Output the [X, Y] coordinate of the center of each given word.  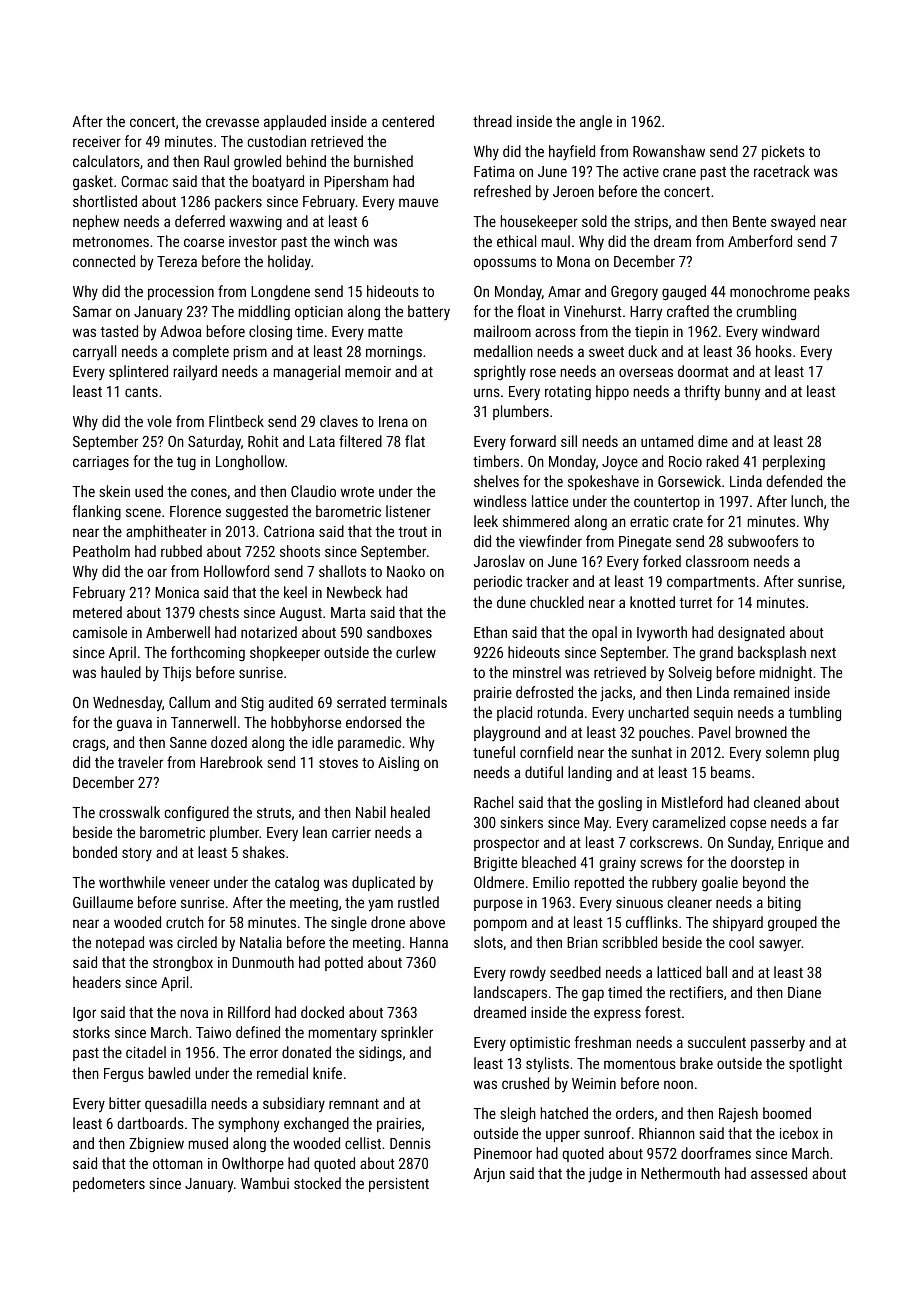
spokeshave [603, 482]
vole [159, 421]
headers [97, 982]
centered [408, 121]
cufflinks [652, 922]
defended [794, 481]
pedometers [109, 1184]
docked [322, 1012]
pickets [783, 152]
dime [713, 441]
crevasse [232, 122]
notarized [269, 632]
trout [412, 532]
